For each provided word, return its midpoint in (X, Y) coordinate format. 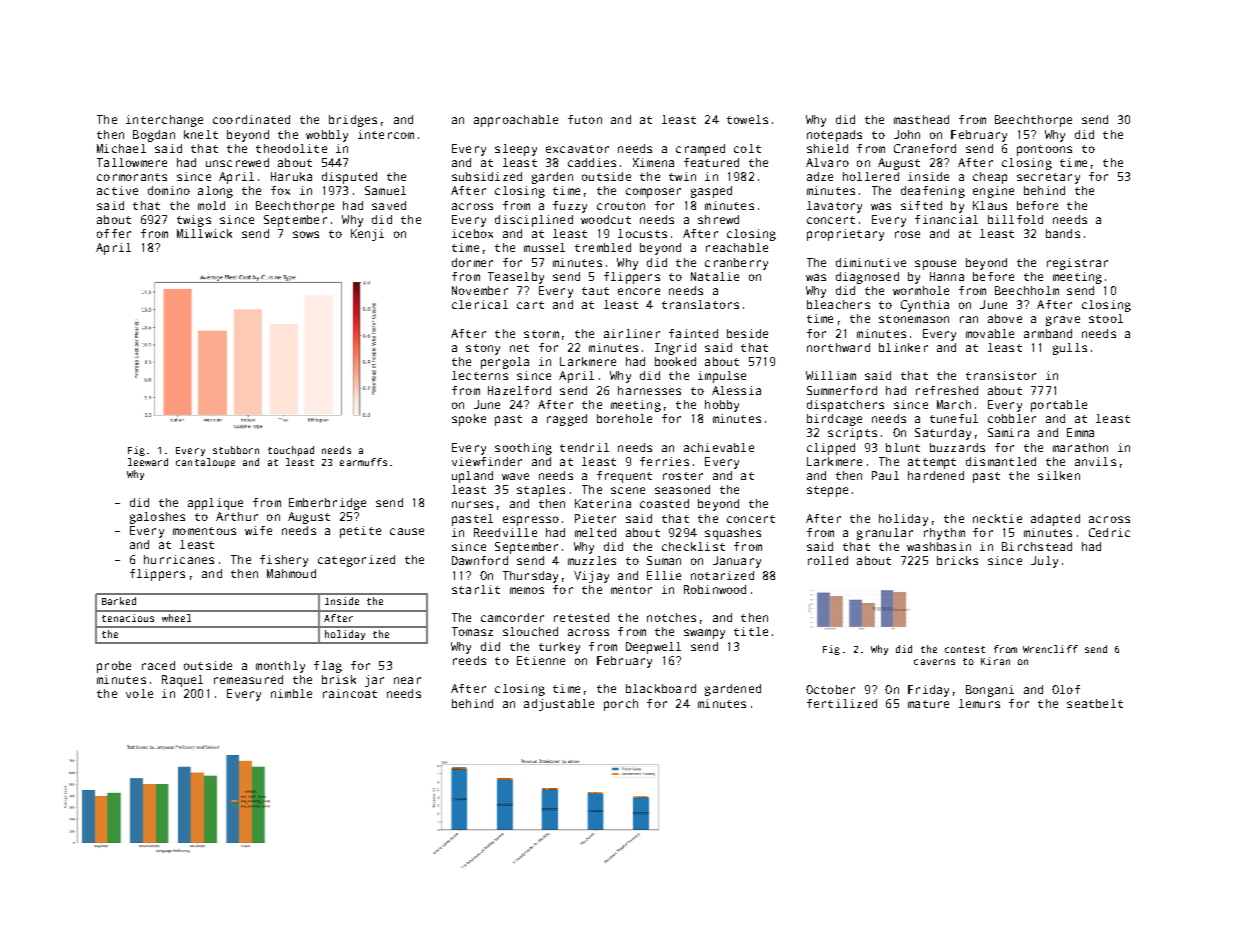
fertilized (842, 703)
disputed (349, 178)
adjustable (559, 705)
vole (139, 693)
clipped (831, 449)
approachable (516, 121)
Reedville (505, 532)
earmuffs (363, 462)
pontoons (1044, 150)
